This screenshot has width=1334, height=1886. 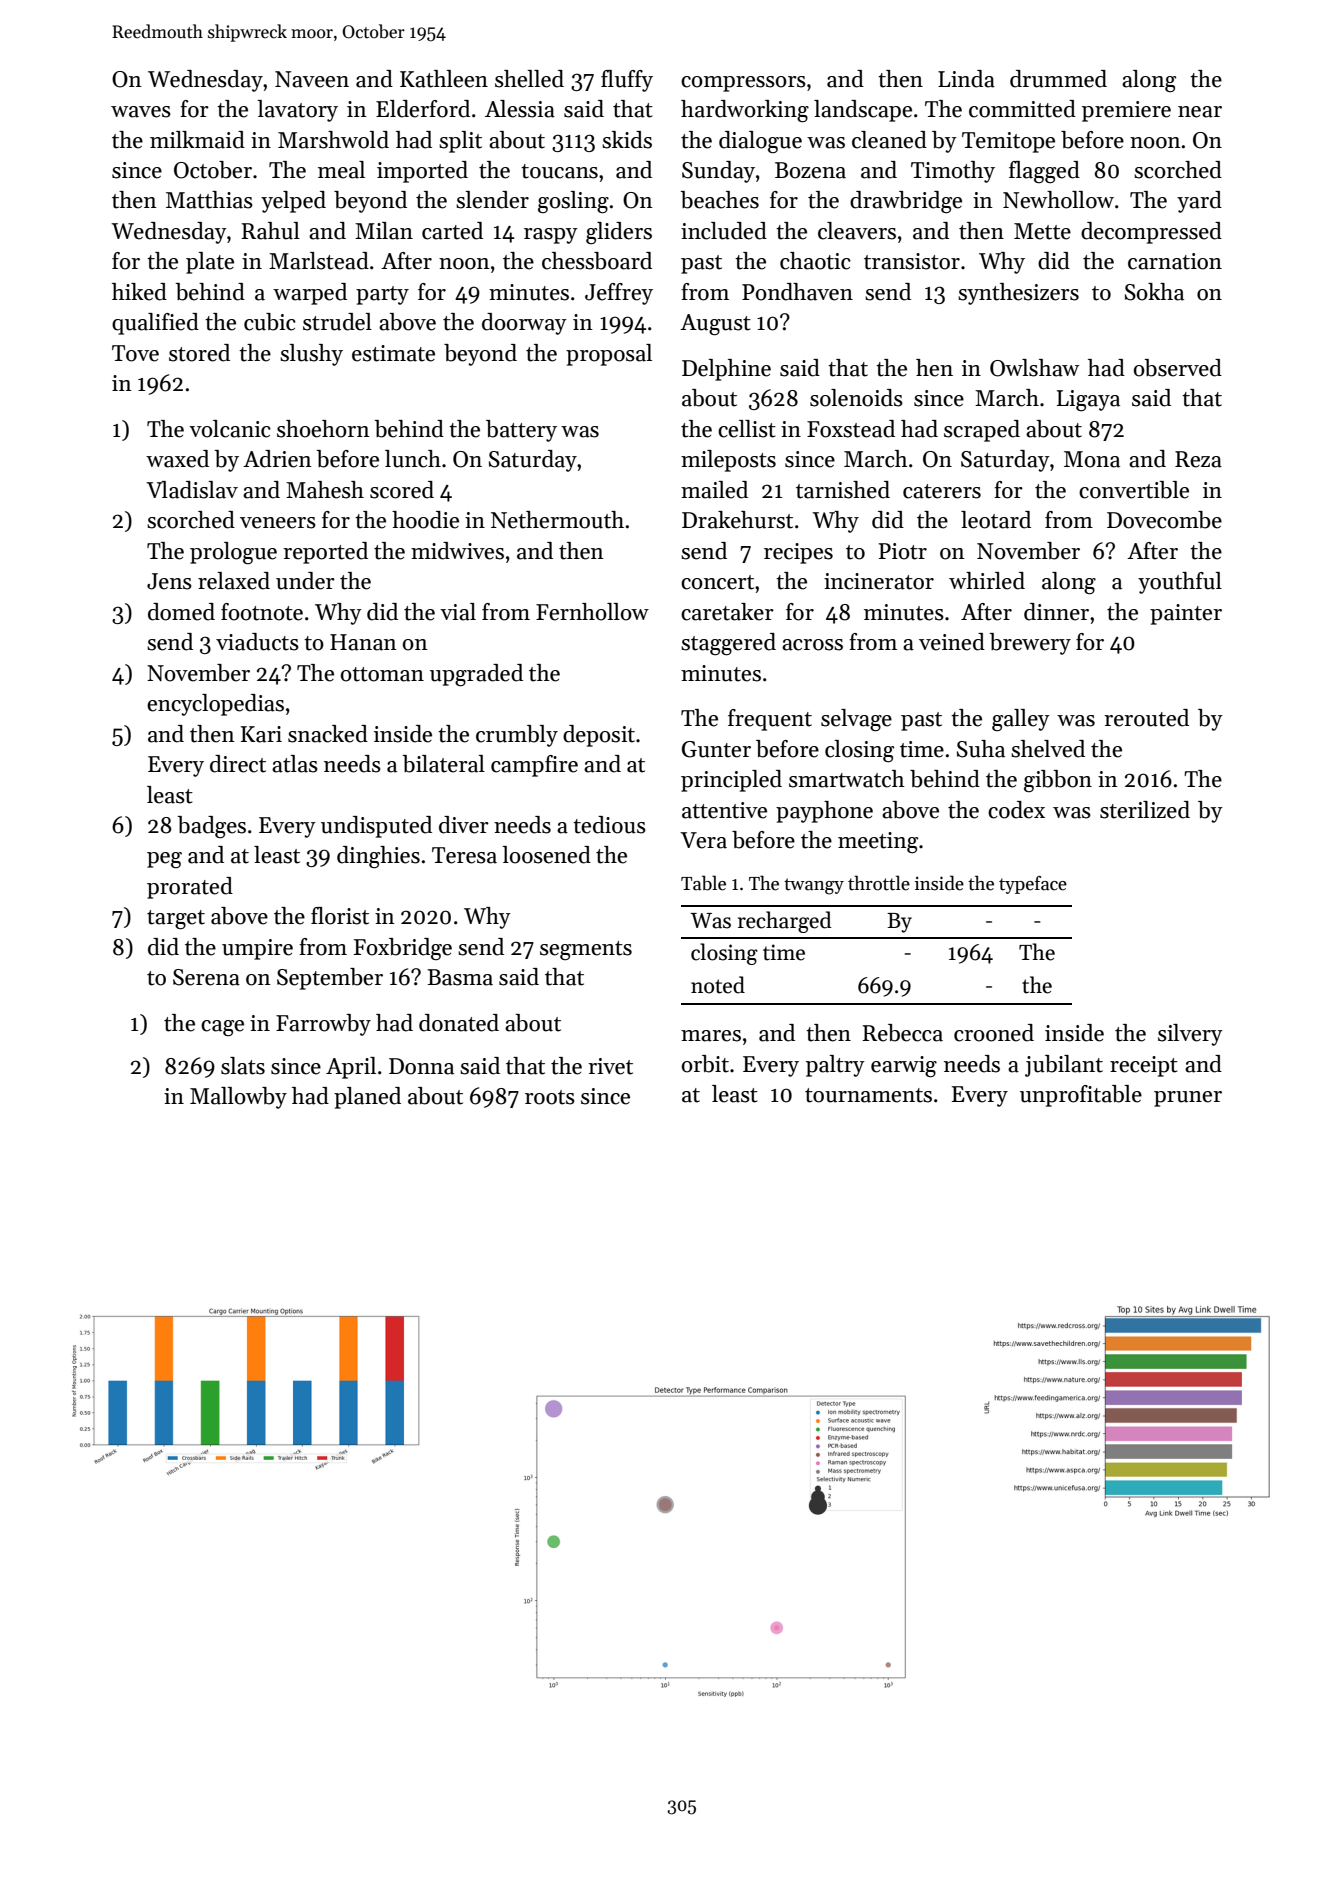 What do you see at coordinates (297, 111) in the screenshot?
I see `lavatory` at bounding box center [297, 111].
